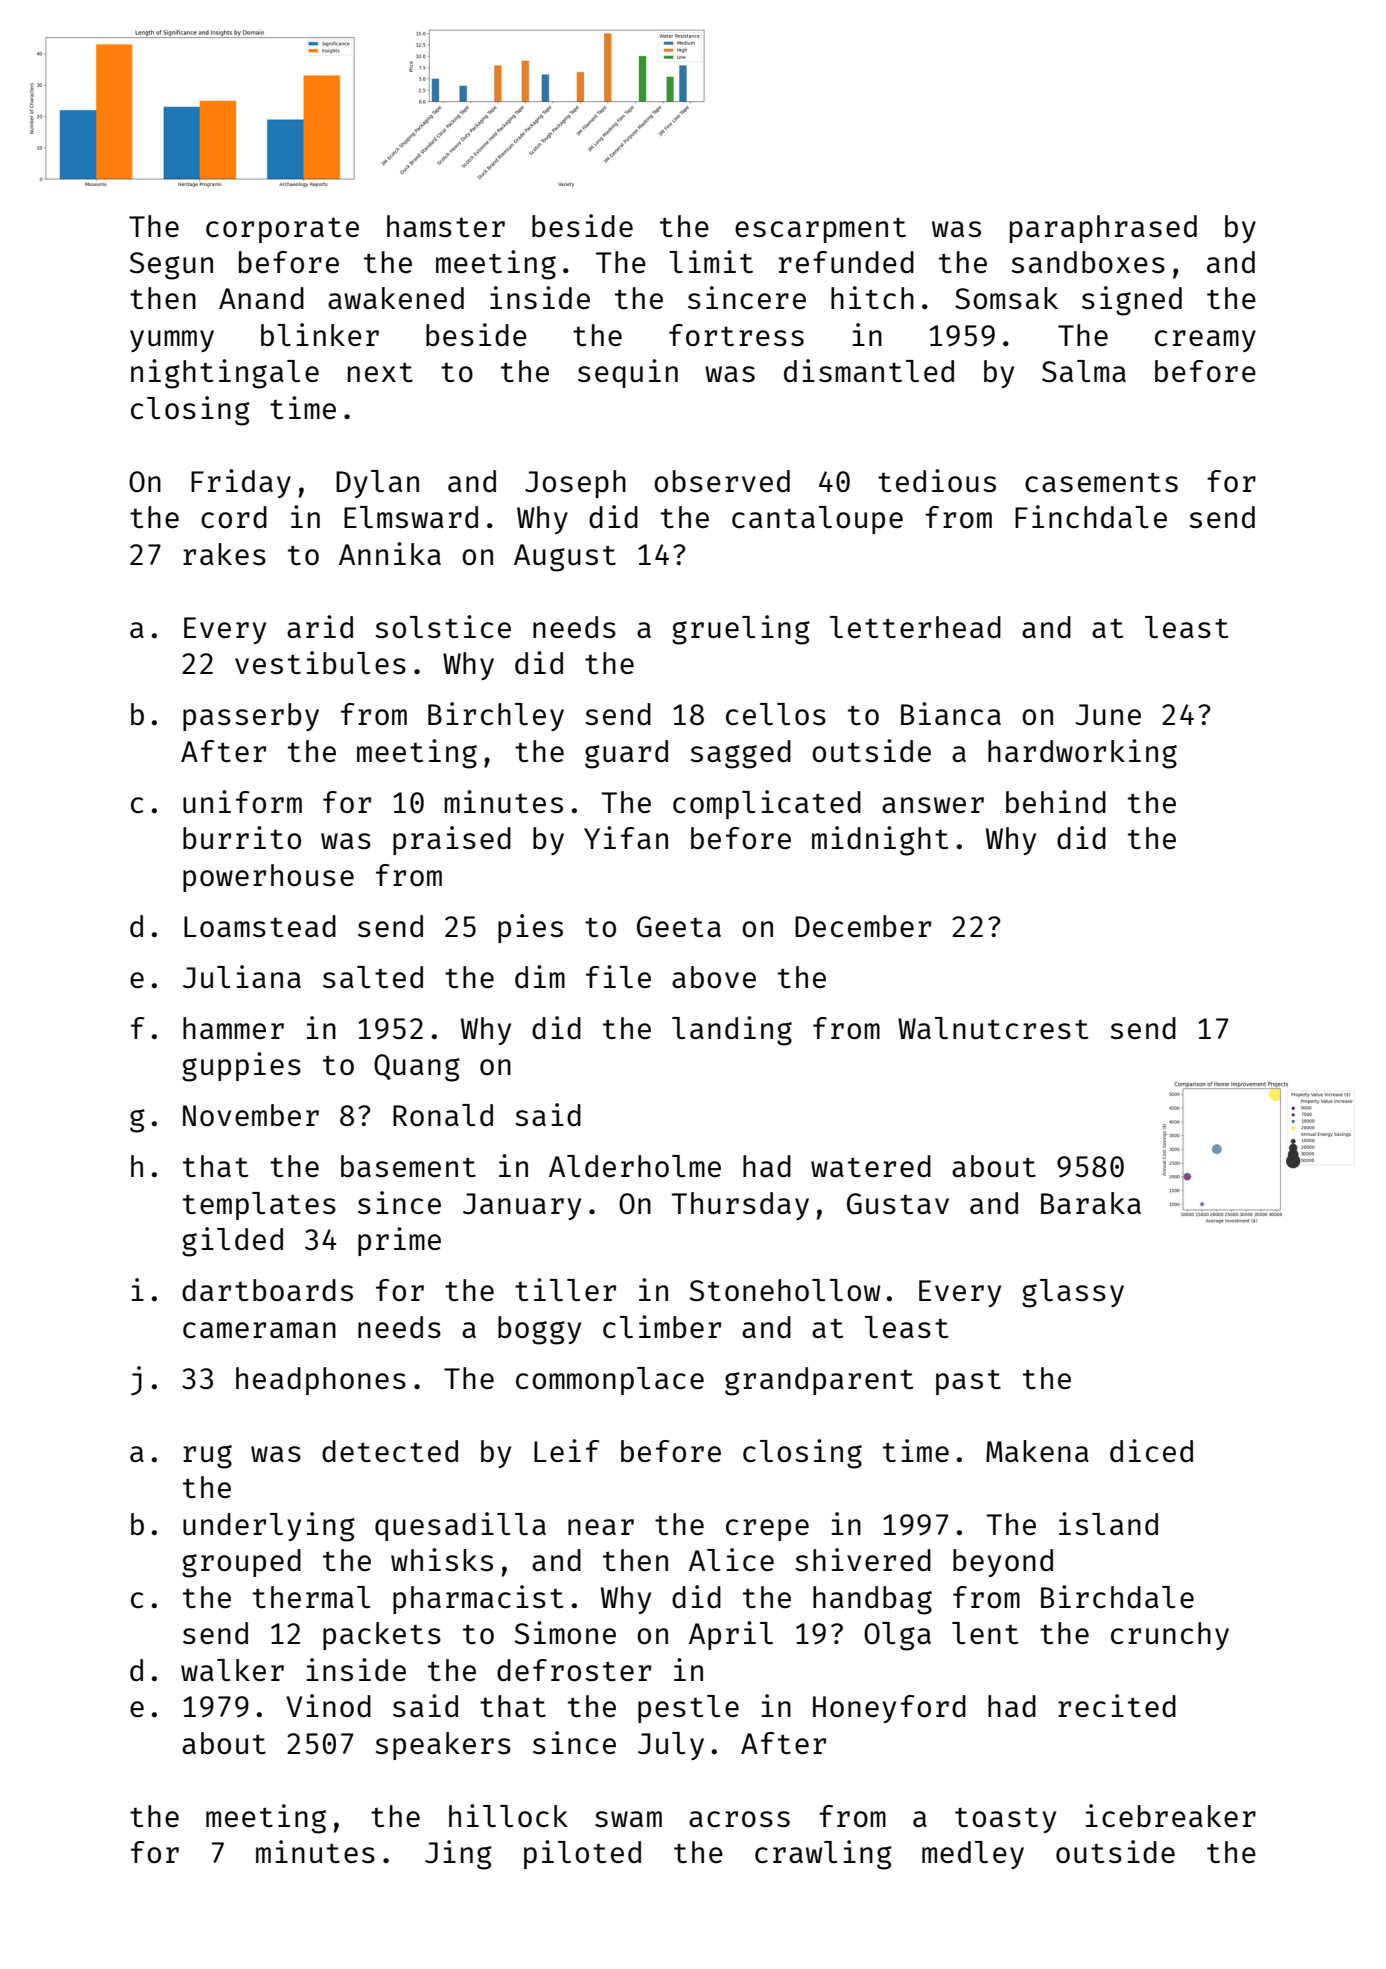 The width and height of the document is (1386, 1969). I want to click on crawling, so click(823, 1855).
